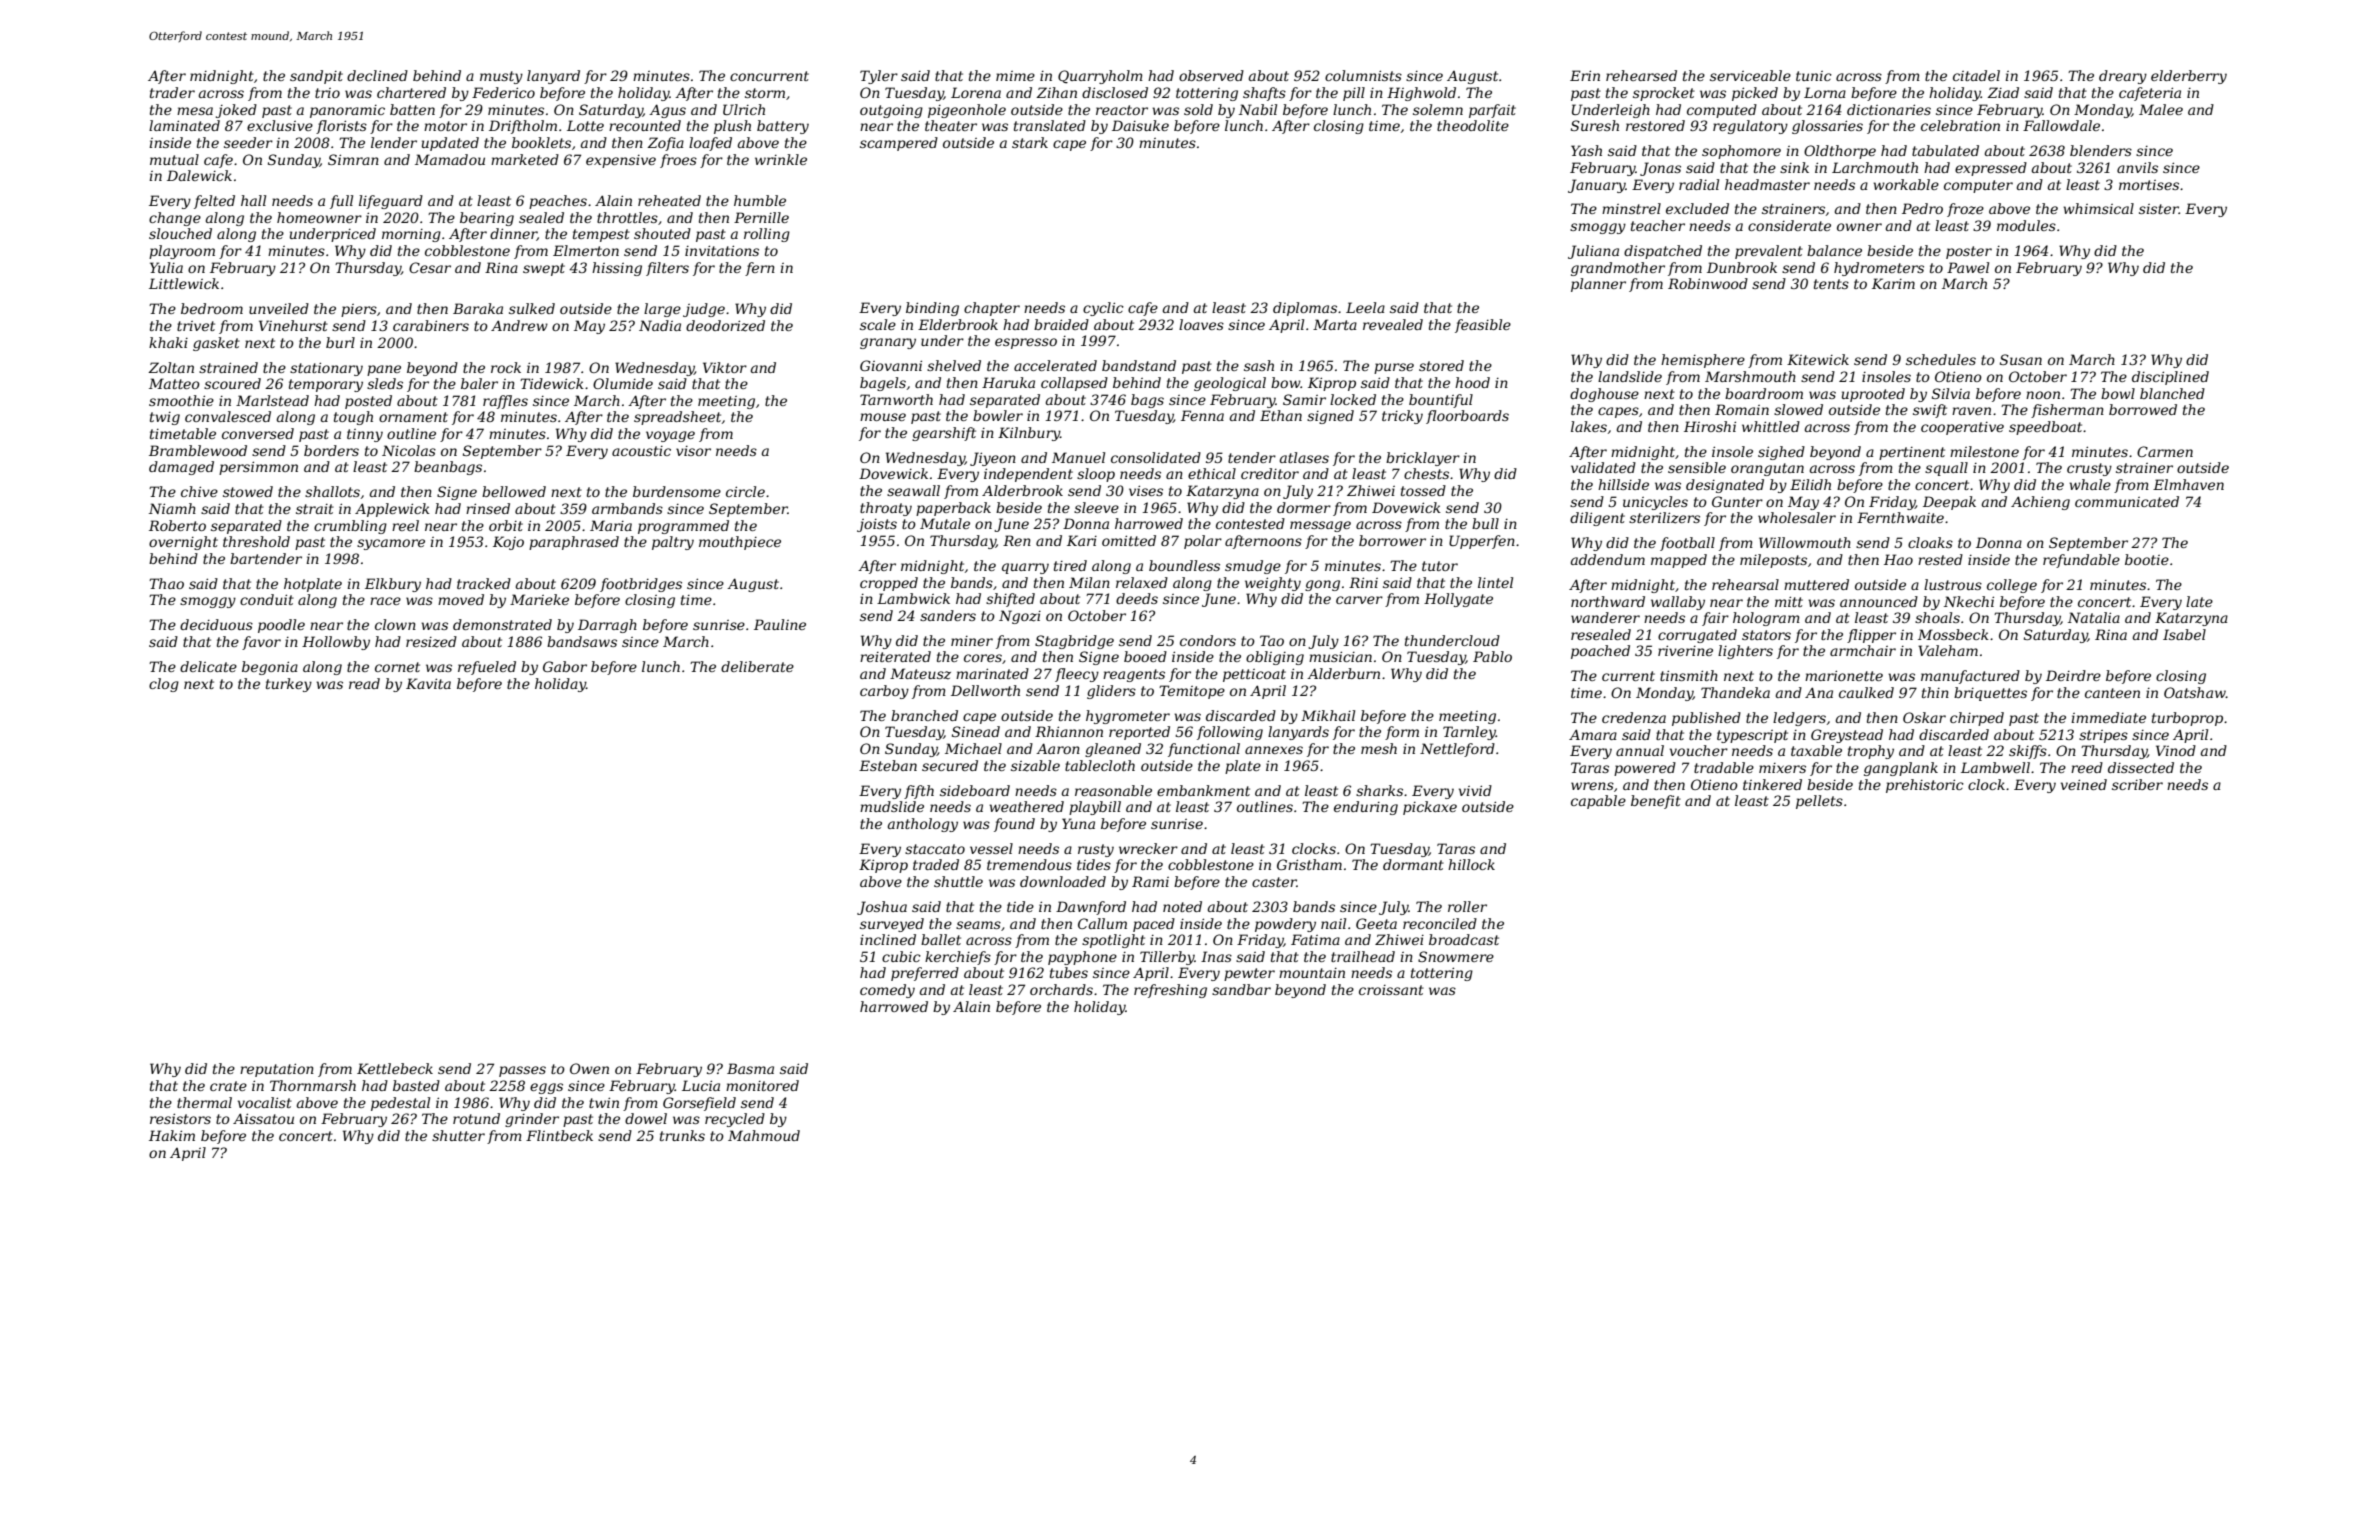 Image resolution: width=2380 pixels, height=1540 pixels. I want to click on acoustic, so click(641, 451).
